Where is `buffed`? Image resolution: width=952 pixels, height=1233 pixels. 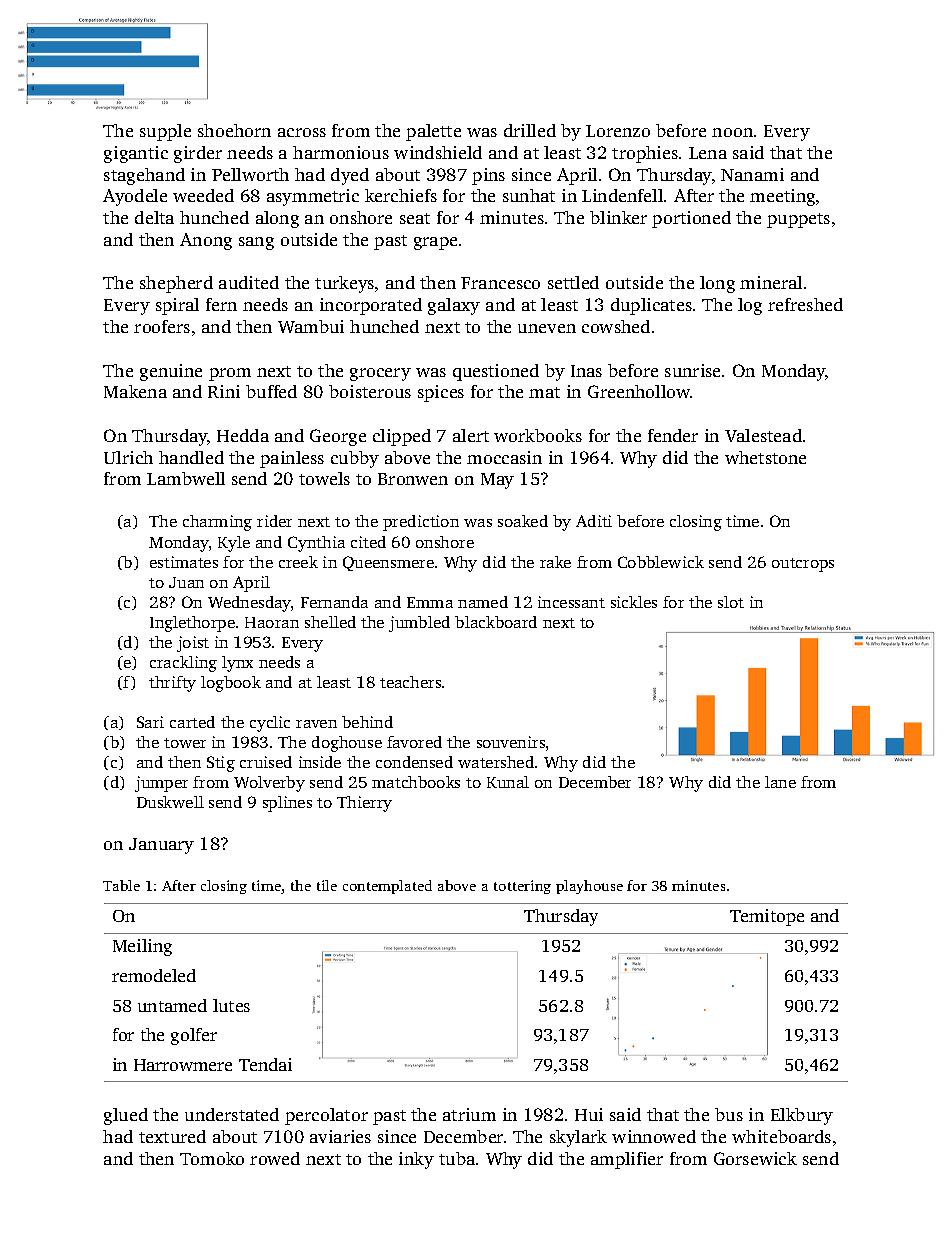 buffed is located at coordinates (271, 391).
